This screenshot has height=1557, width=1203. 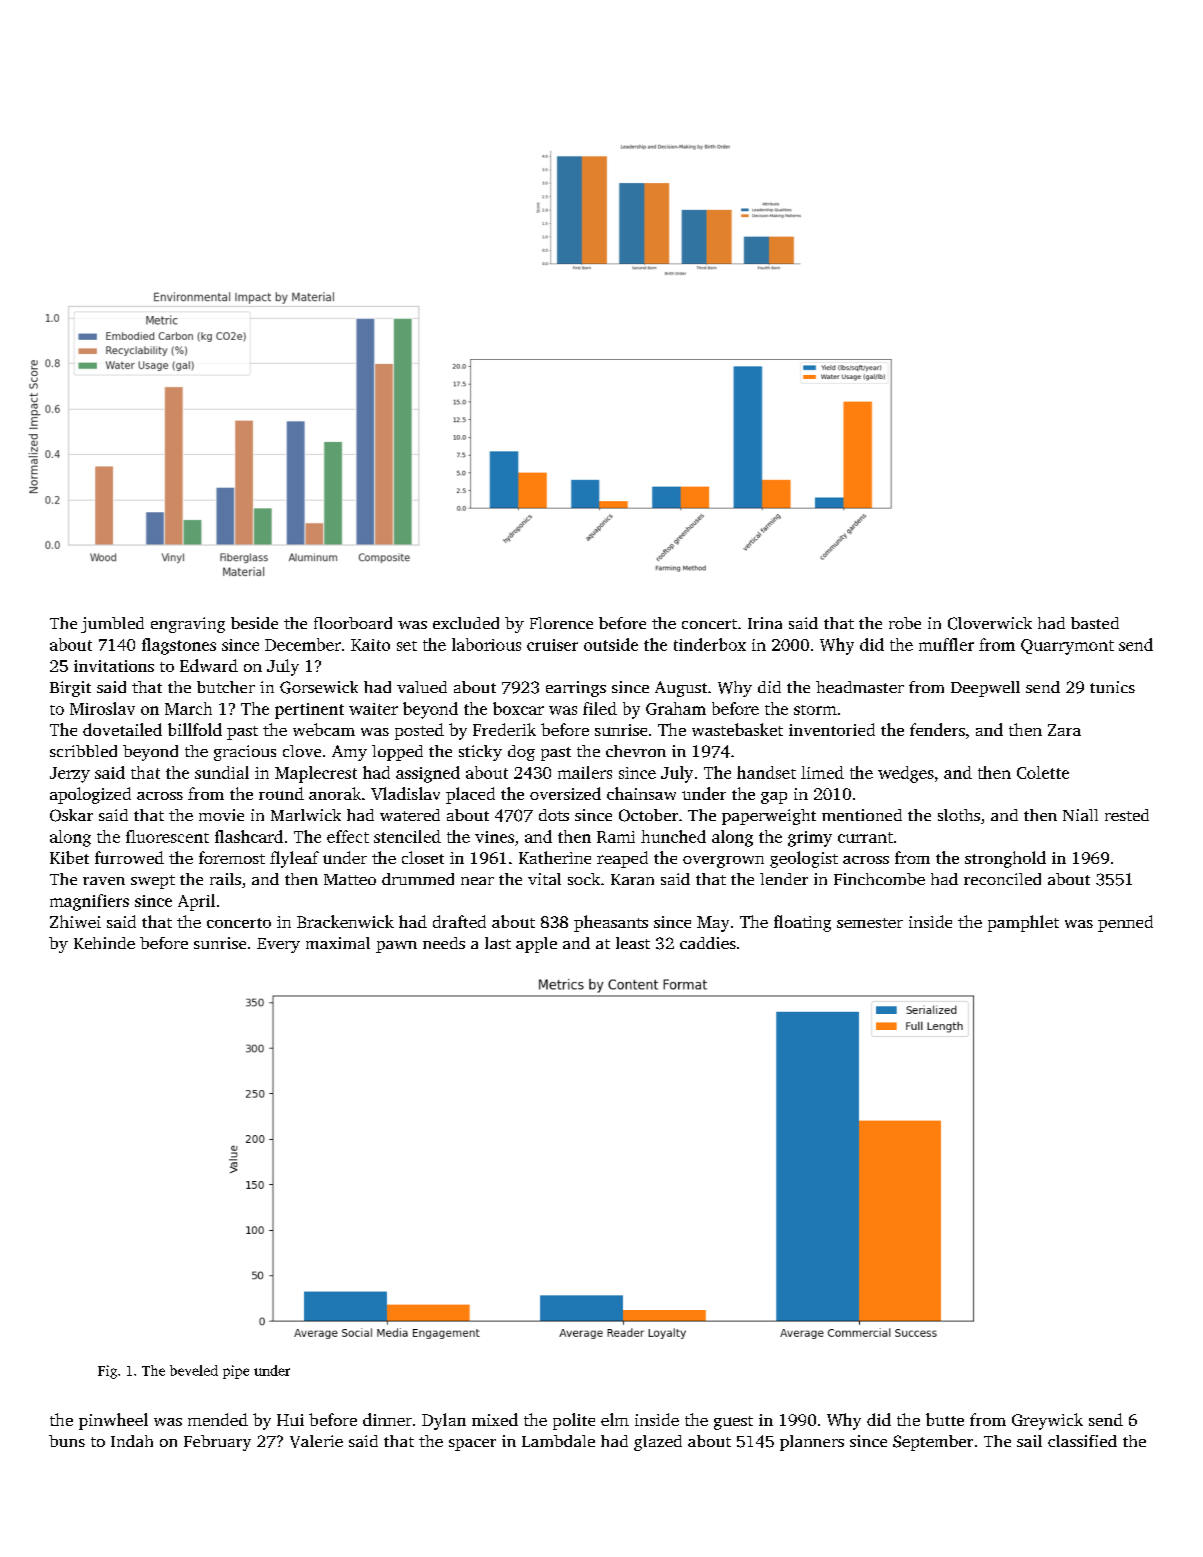 What do you see at coordinates (765, 623) in the screenshot?
I see `Irina` at bounding box center [765, 623].
